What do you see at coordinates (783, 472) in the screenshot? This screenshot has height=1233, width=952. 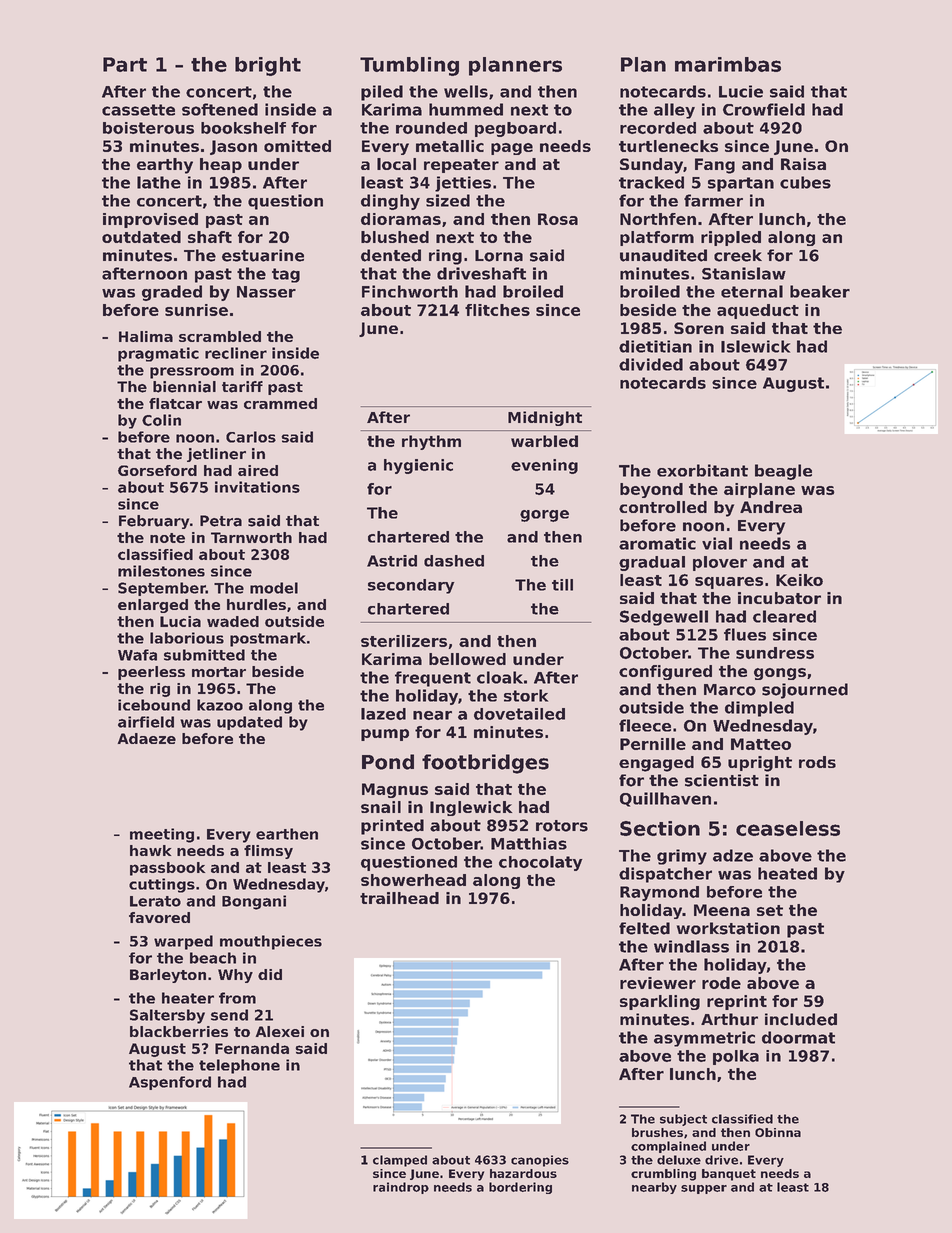 I see `beagle` at bounding box center [783, 472].
